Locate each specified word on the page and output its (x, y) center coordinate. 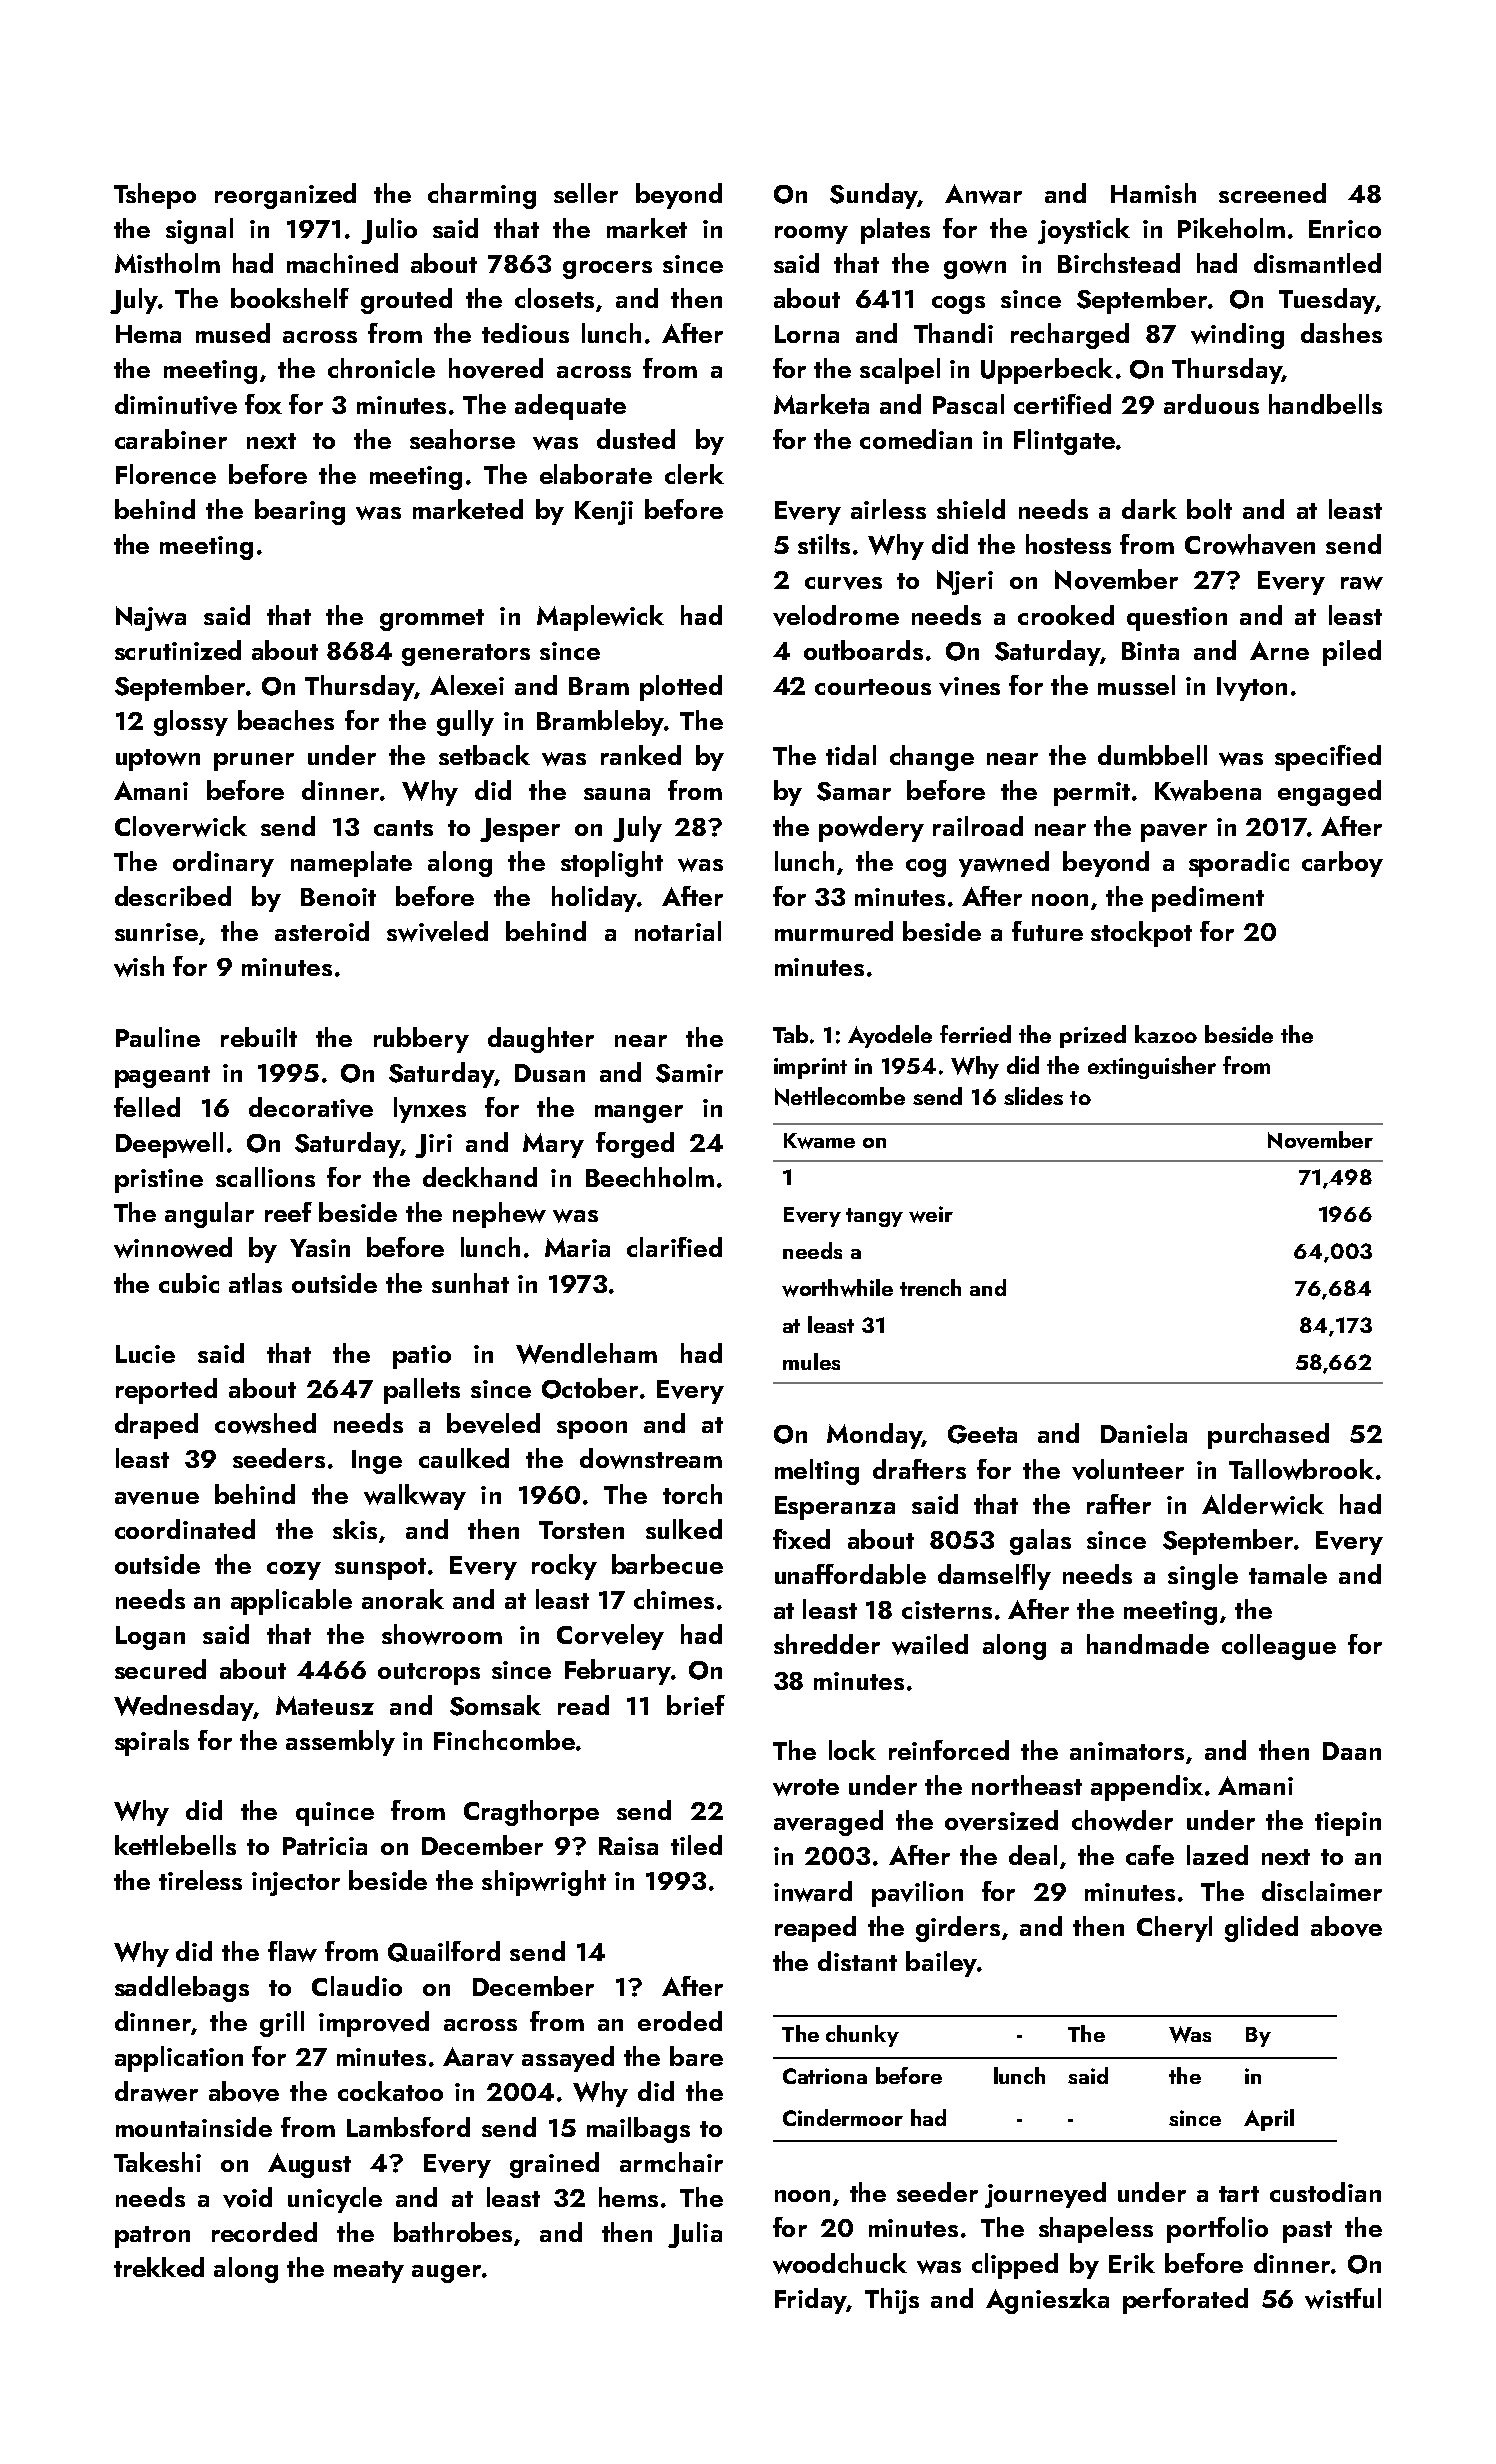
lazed (1217, 1855)
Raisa (628, 1846)
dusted (636, 439)
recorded (264, 2232)
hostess (1068, 544)
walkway (415, 1497)
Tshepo (155, 196)
